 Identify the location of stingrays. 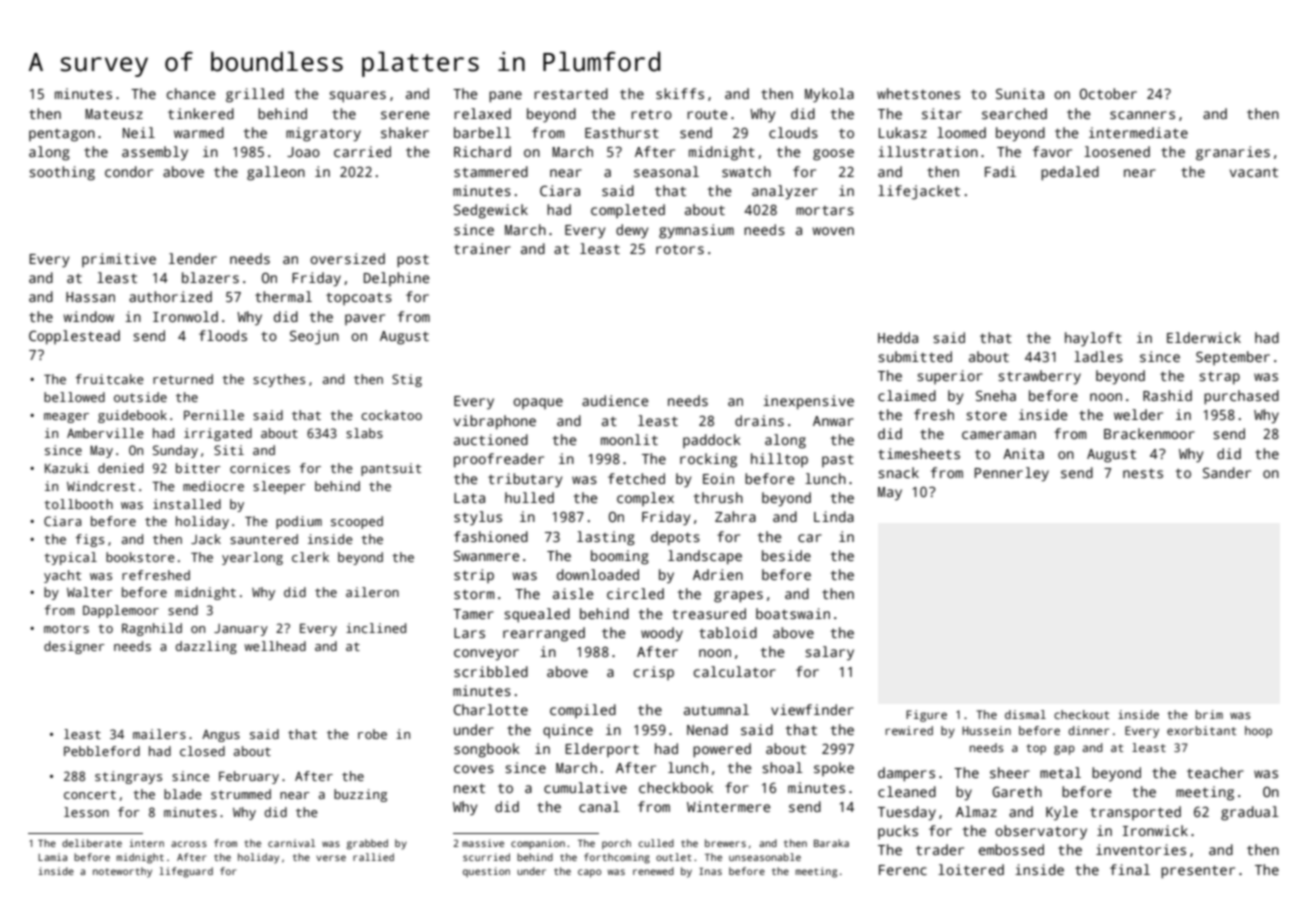
(128, 777).
